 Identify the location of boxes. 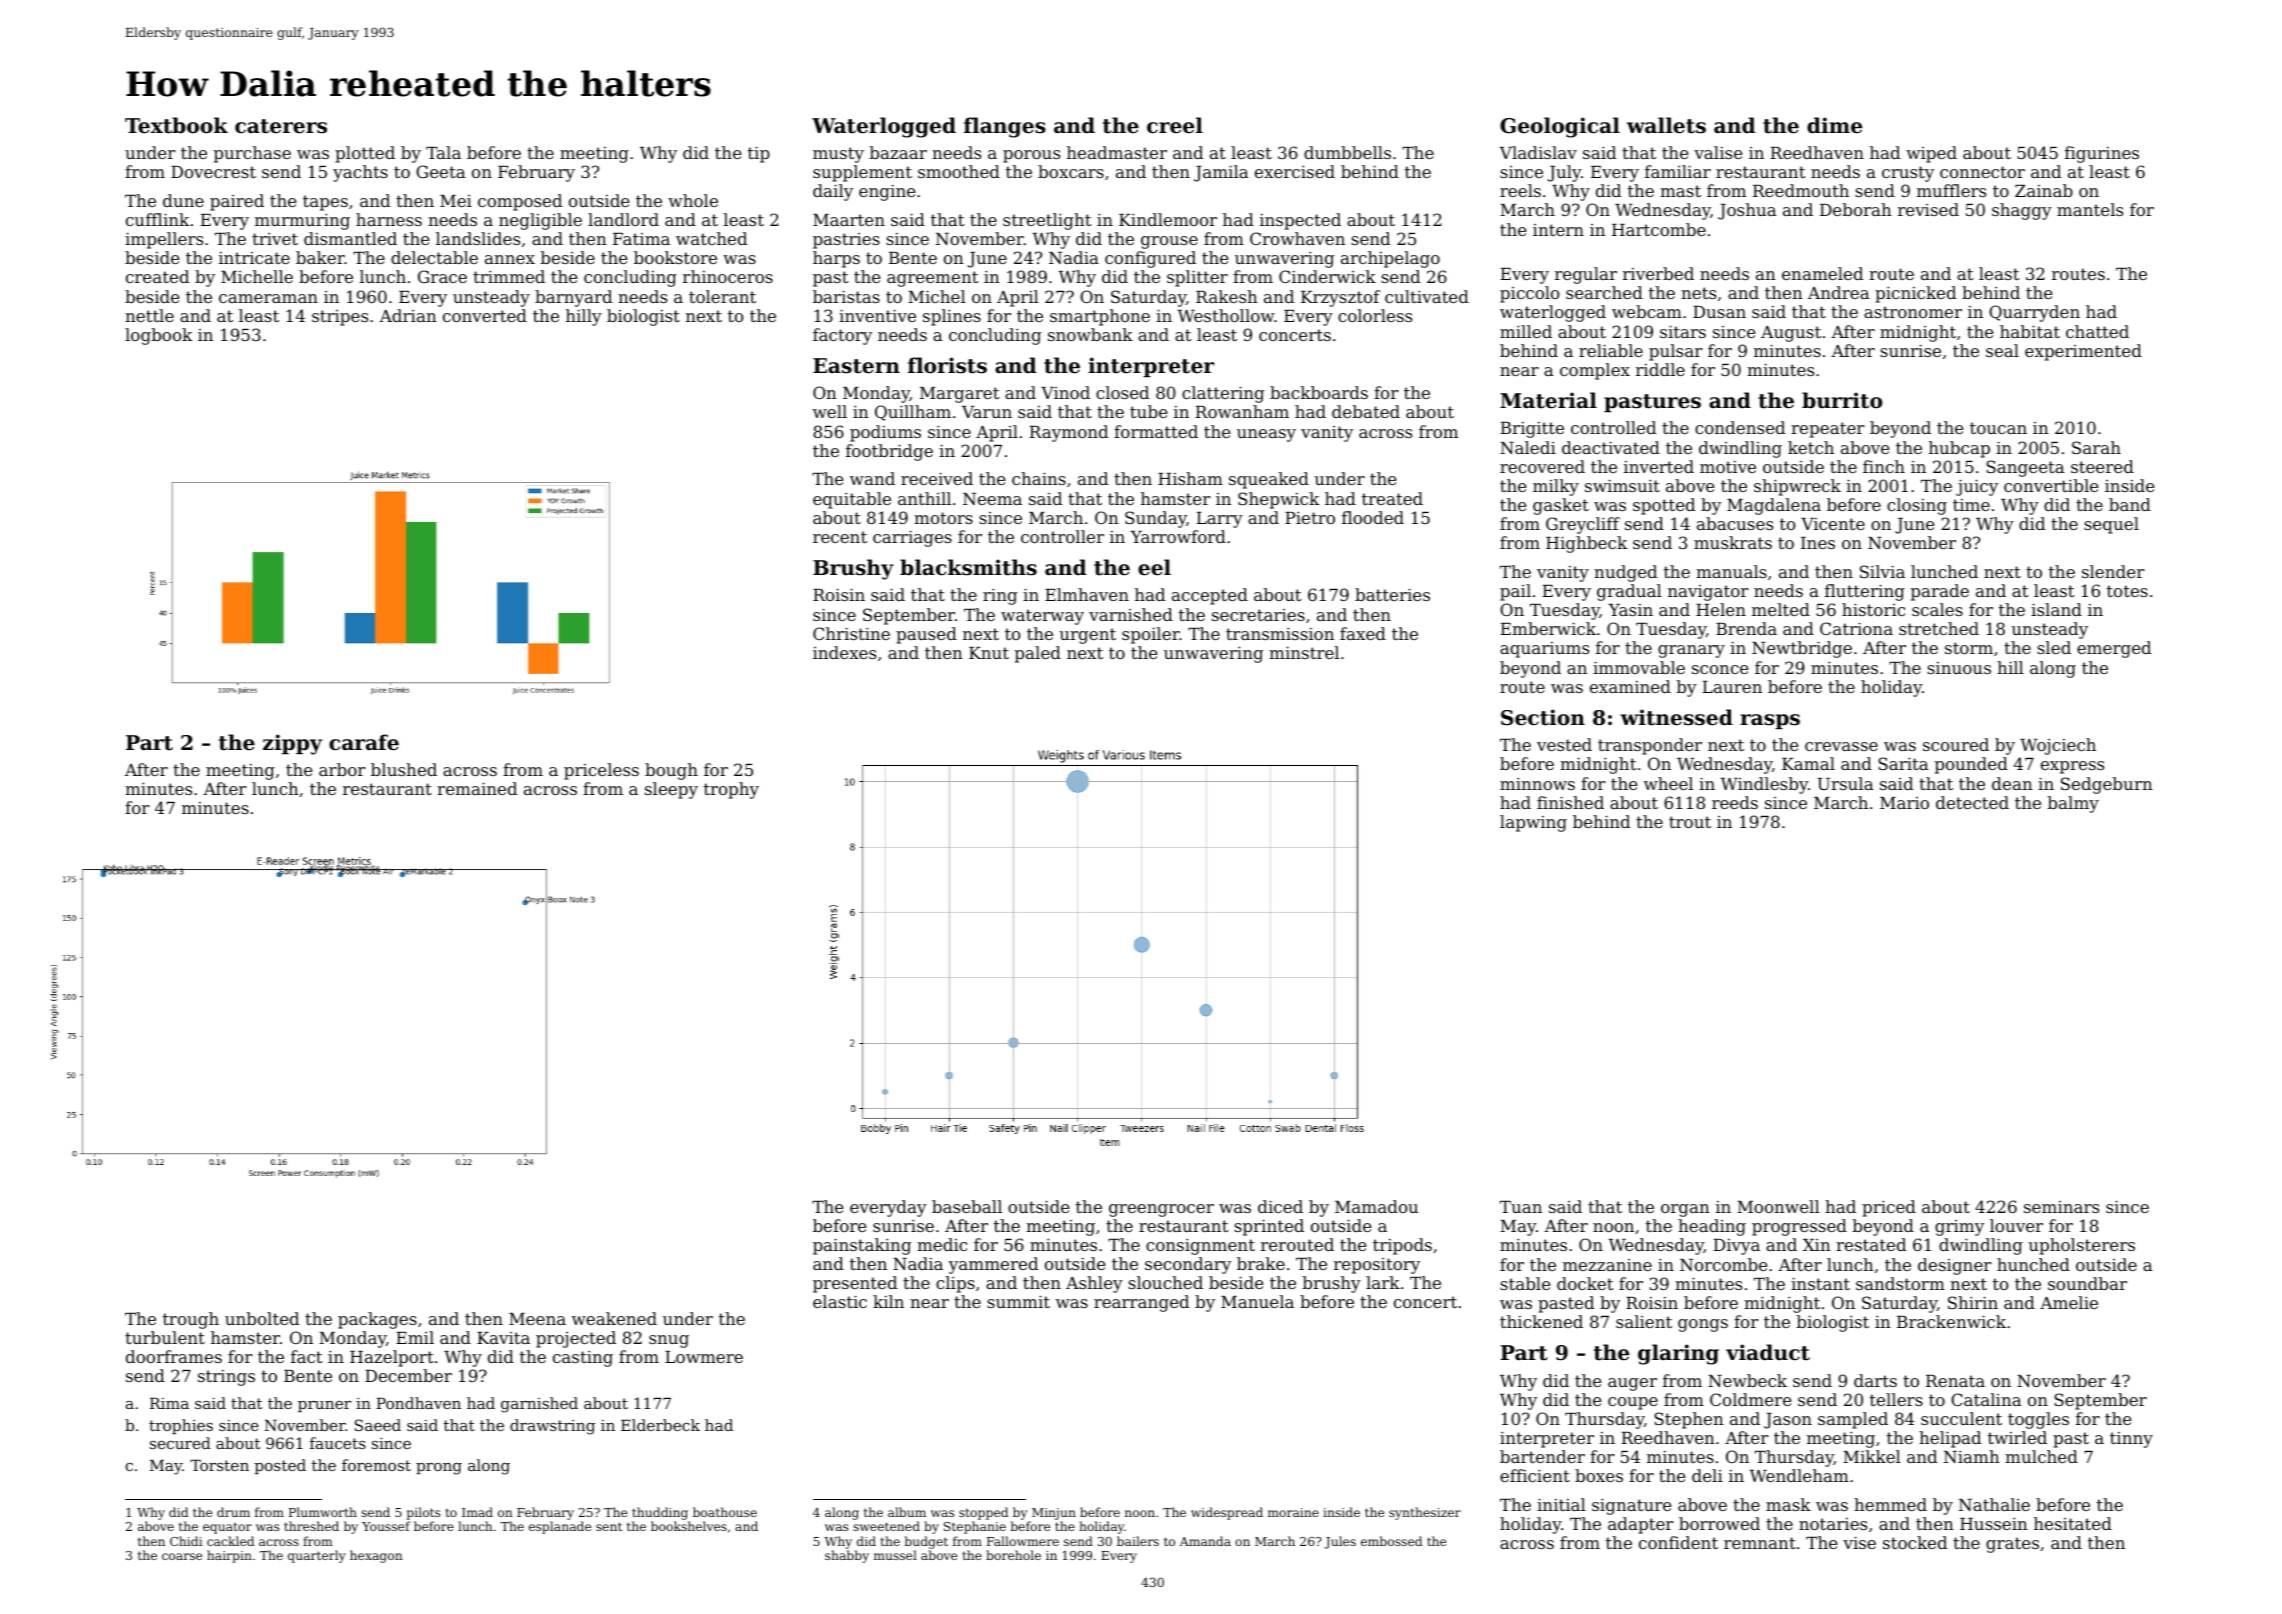
(1599, 1475).
